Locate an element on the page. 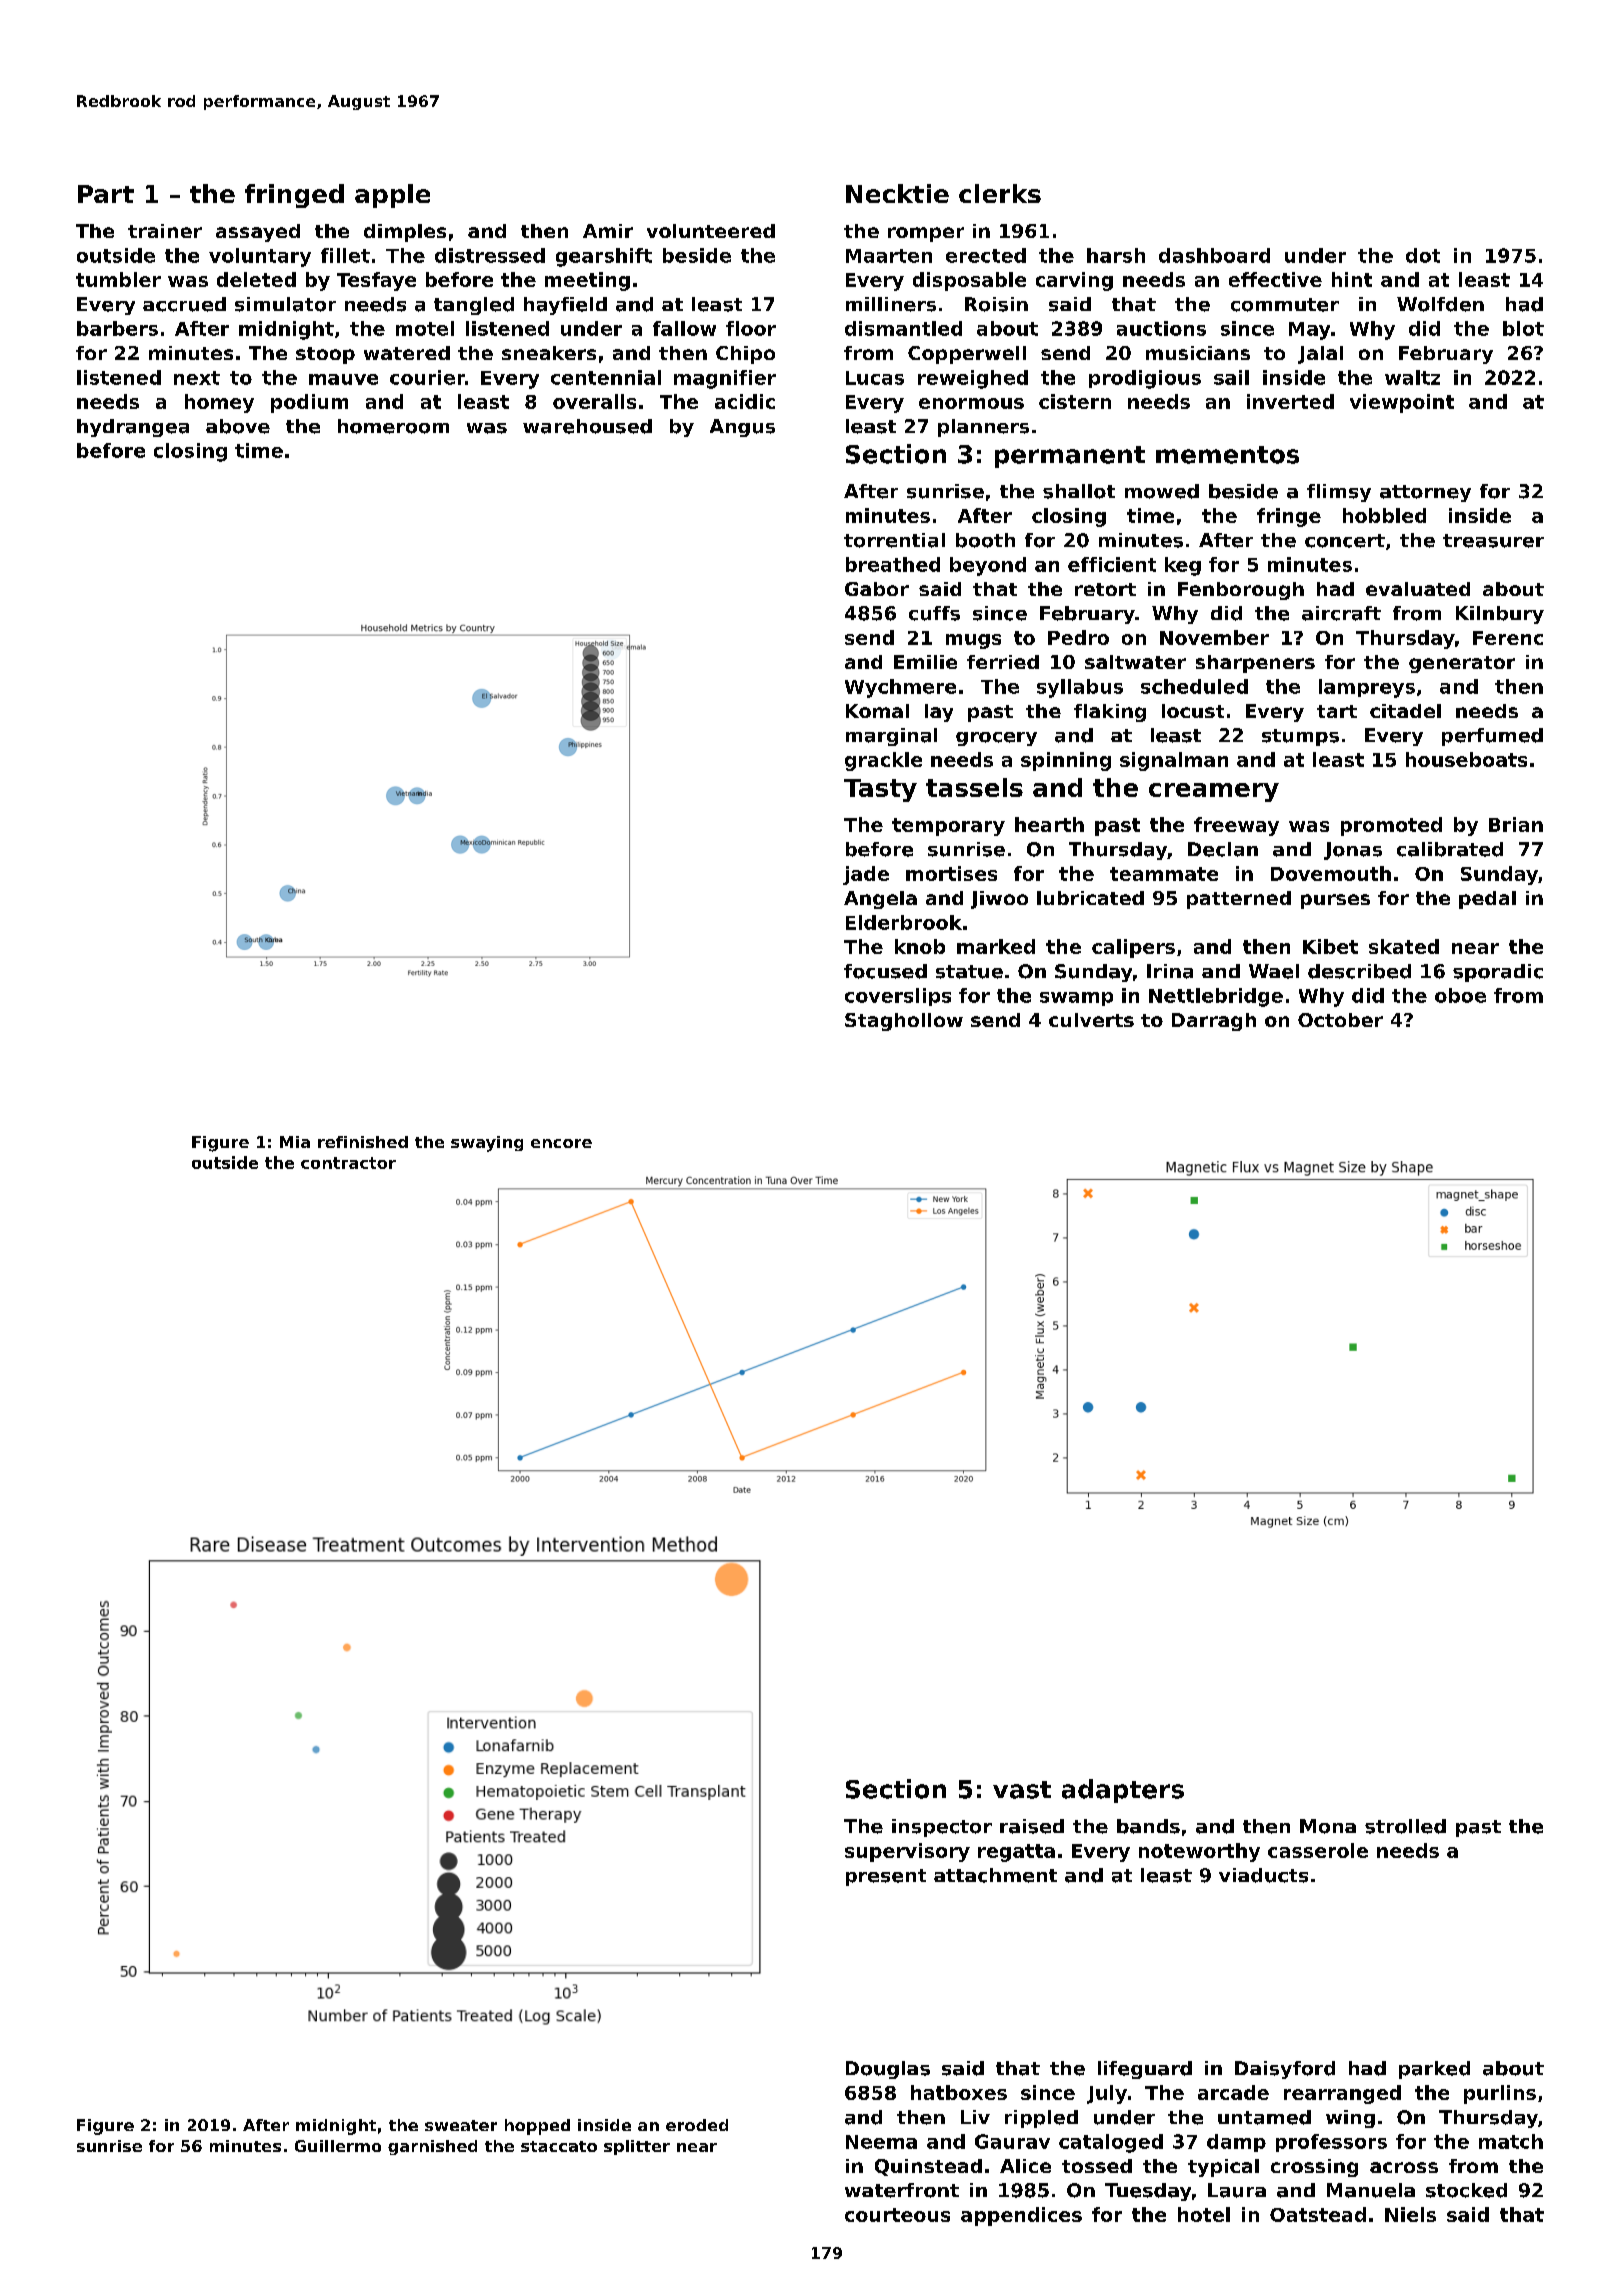 The width and height of the page is (1620, 2292). Darragh is located at coordinates (1214, 1022).
